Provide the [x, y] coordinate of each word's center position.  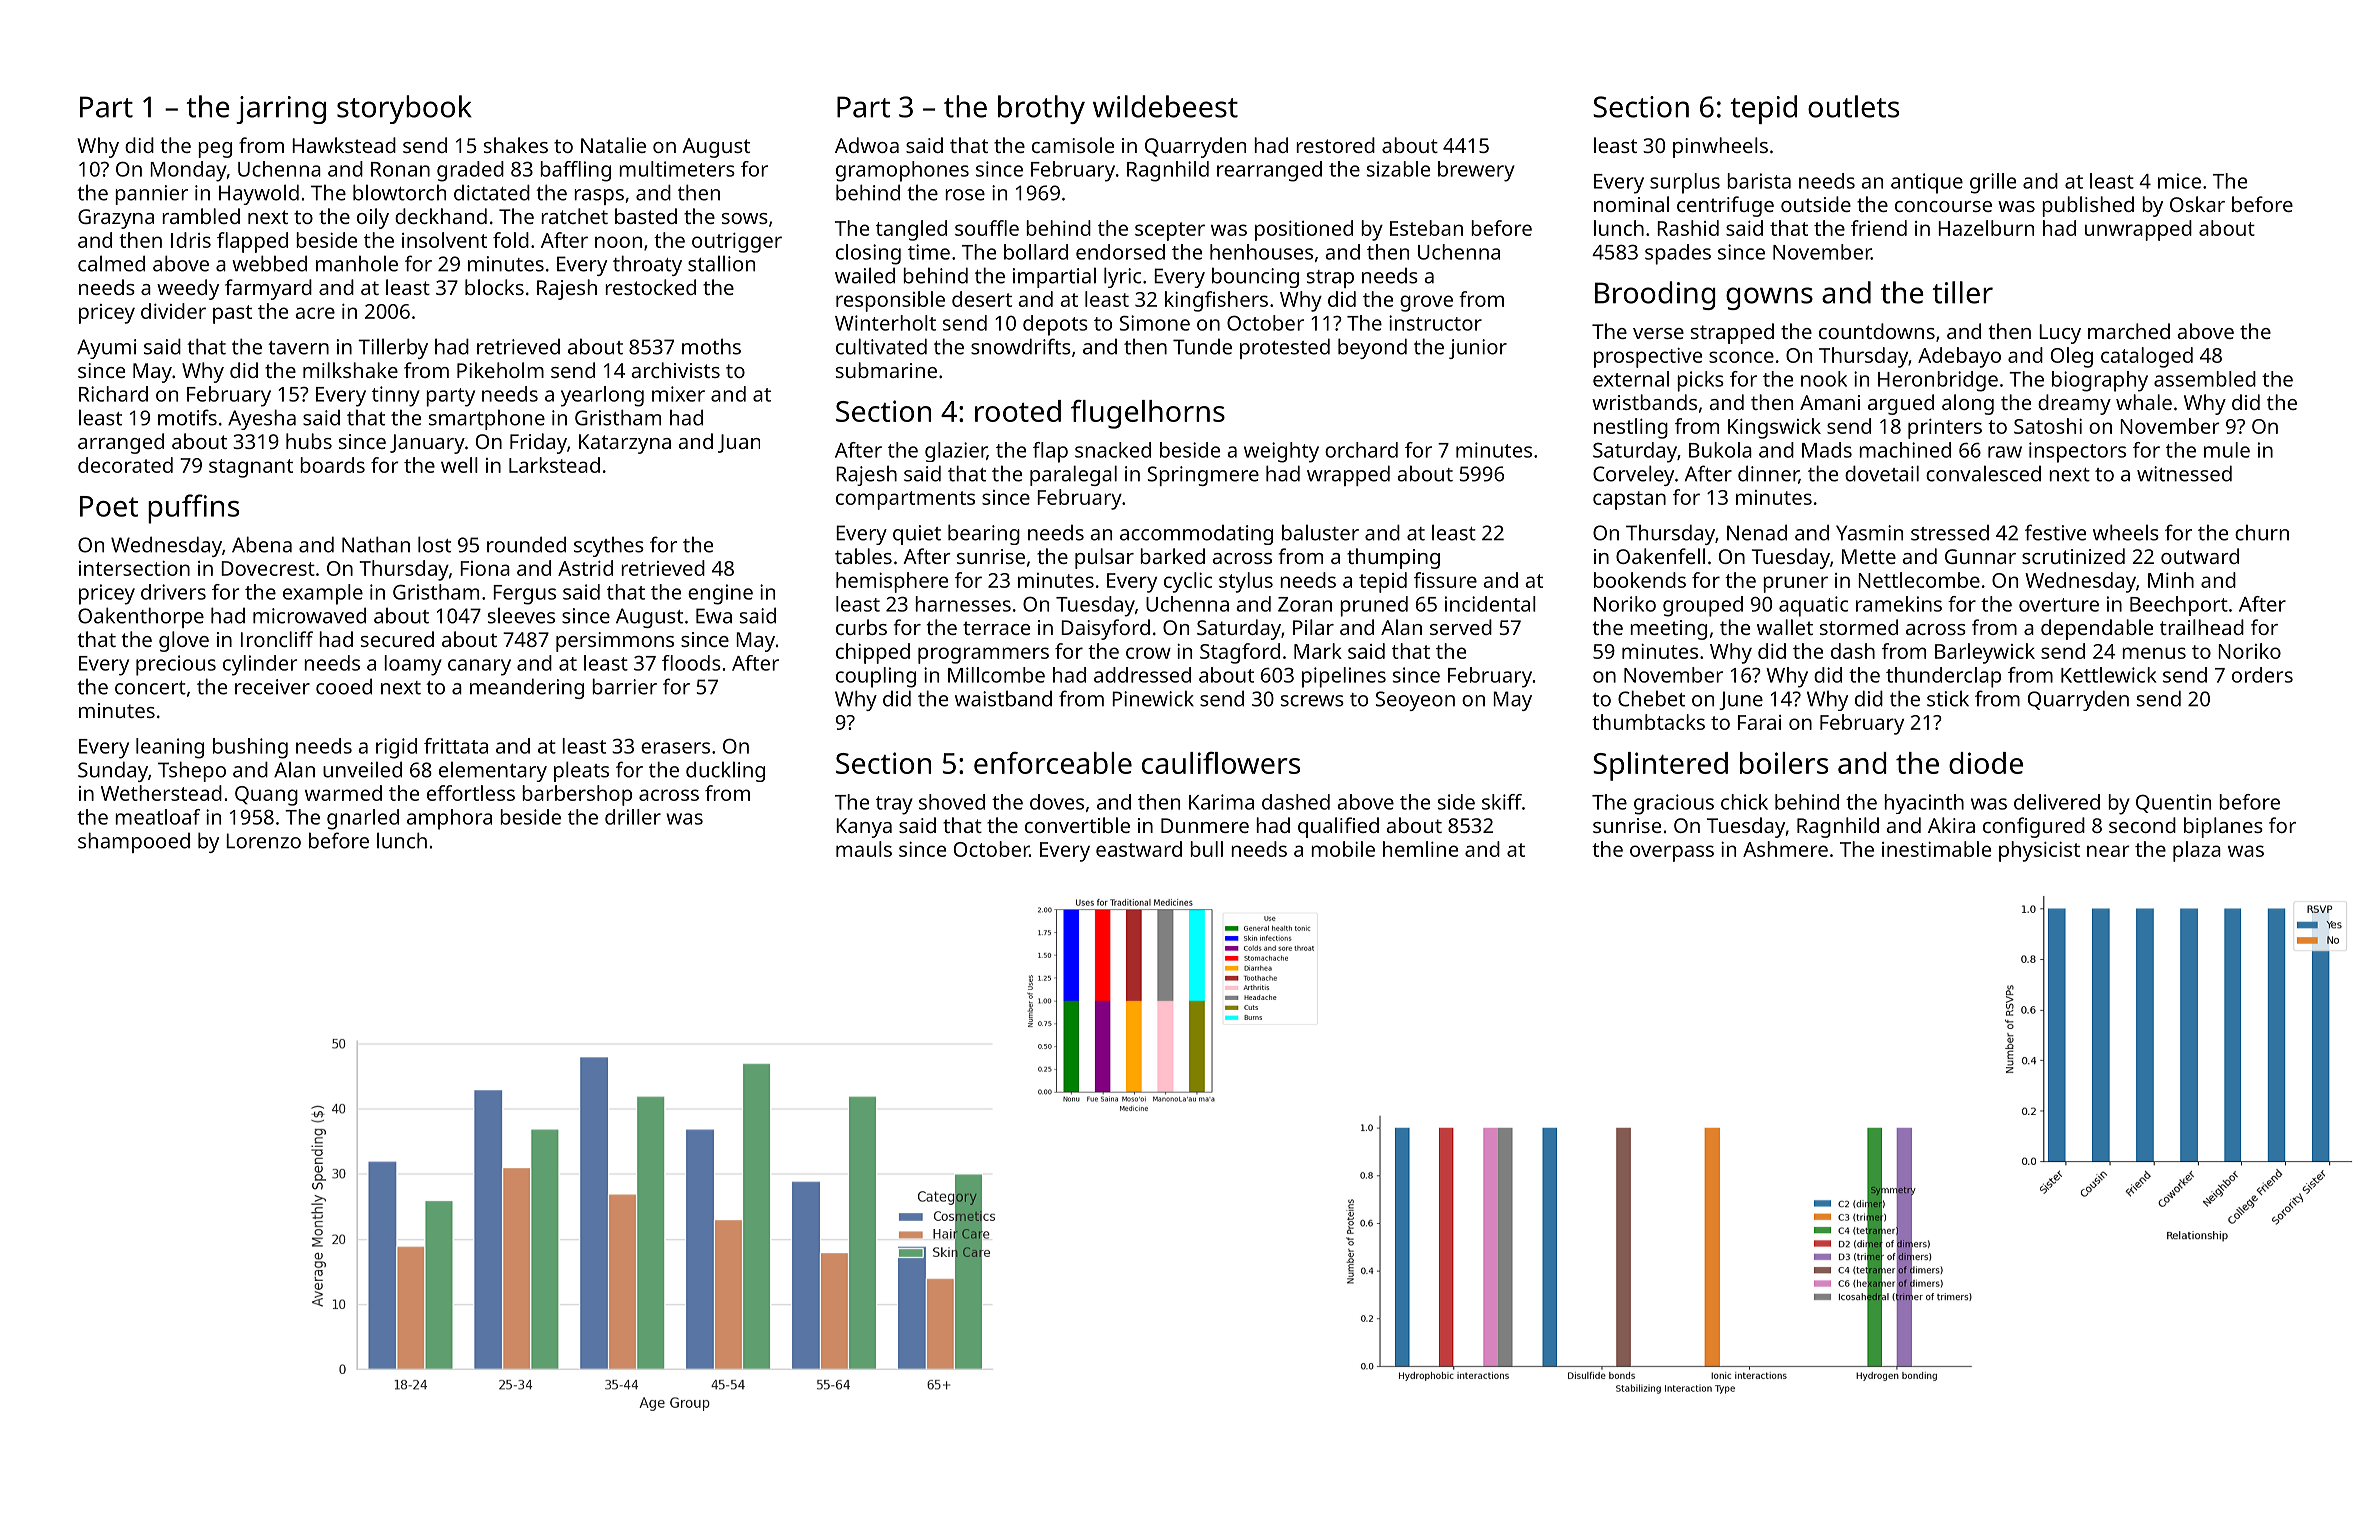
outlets [1853, 106]
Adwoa [867, 145]
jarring [281, 110]
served [1461, 627]
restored [1335, 145]
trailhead [2202, 627]
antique [1927, 183]
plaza [2197, 851]
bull [1206, 849]
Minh [2171, 580]
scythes [609, 546]
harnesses [963, 604]
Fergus [524, 595]
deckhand [441, 216]
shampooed [134, 842]
